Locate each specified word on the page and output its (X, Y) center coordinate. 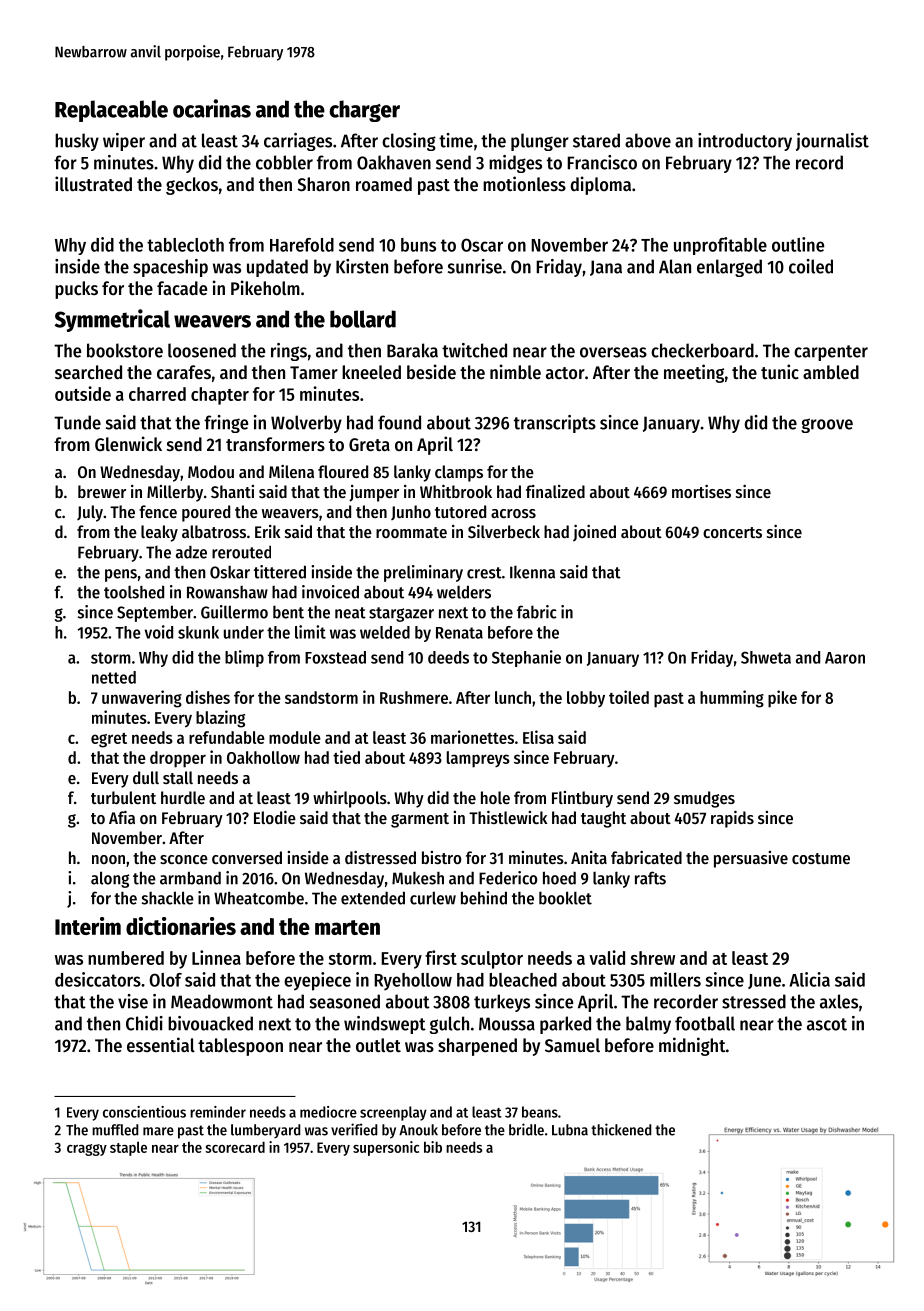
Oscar (482, 245)
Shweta (766, 657)
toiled (629, 697)
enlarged (729, 268)
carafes (184, 372)
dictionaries (181, 926)
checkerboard (702, 350)
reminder (218, 1112)
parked (565, 1025)
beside (431, 371)
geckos (192, 186)
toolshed (134, 592)
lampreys (478, 759)
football (705, 1023)
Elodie (275, 817)
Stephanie (526, 658)
